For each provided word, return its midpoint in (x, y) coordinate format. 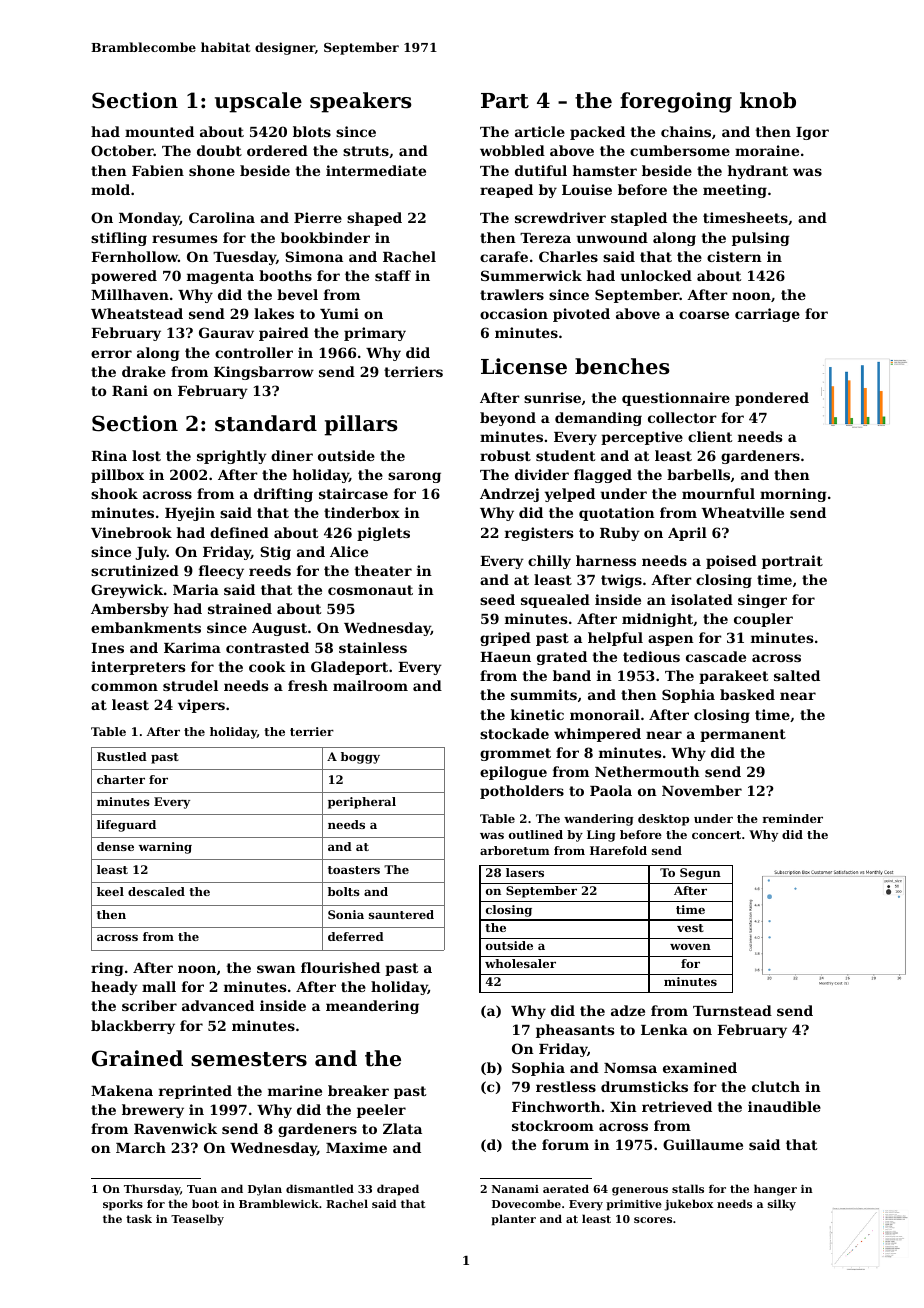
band (572, 675)
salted (797, 675)
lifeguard (126, 826)
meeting (735, 191)
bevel (297, 294)
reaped (506, 191)
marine (295, 1090)
